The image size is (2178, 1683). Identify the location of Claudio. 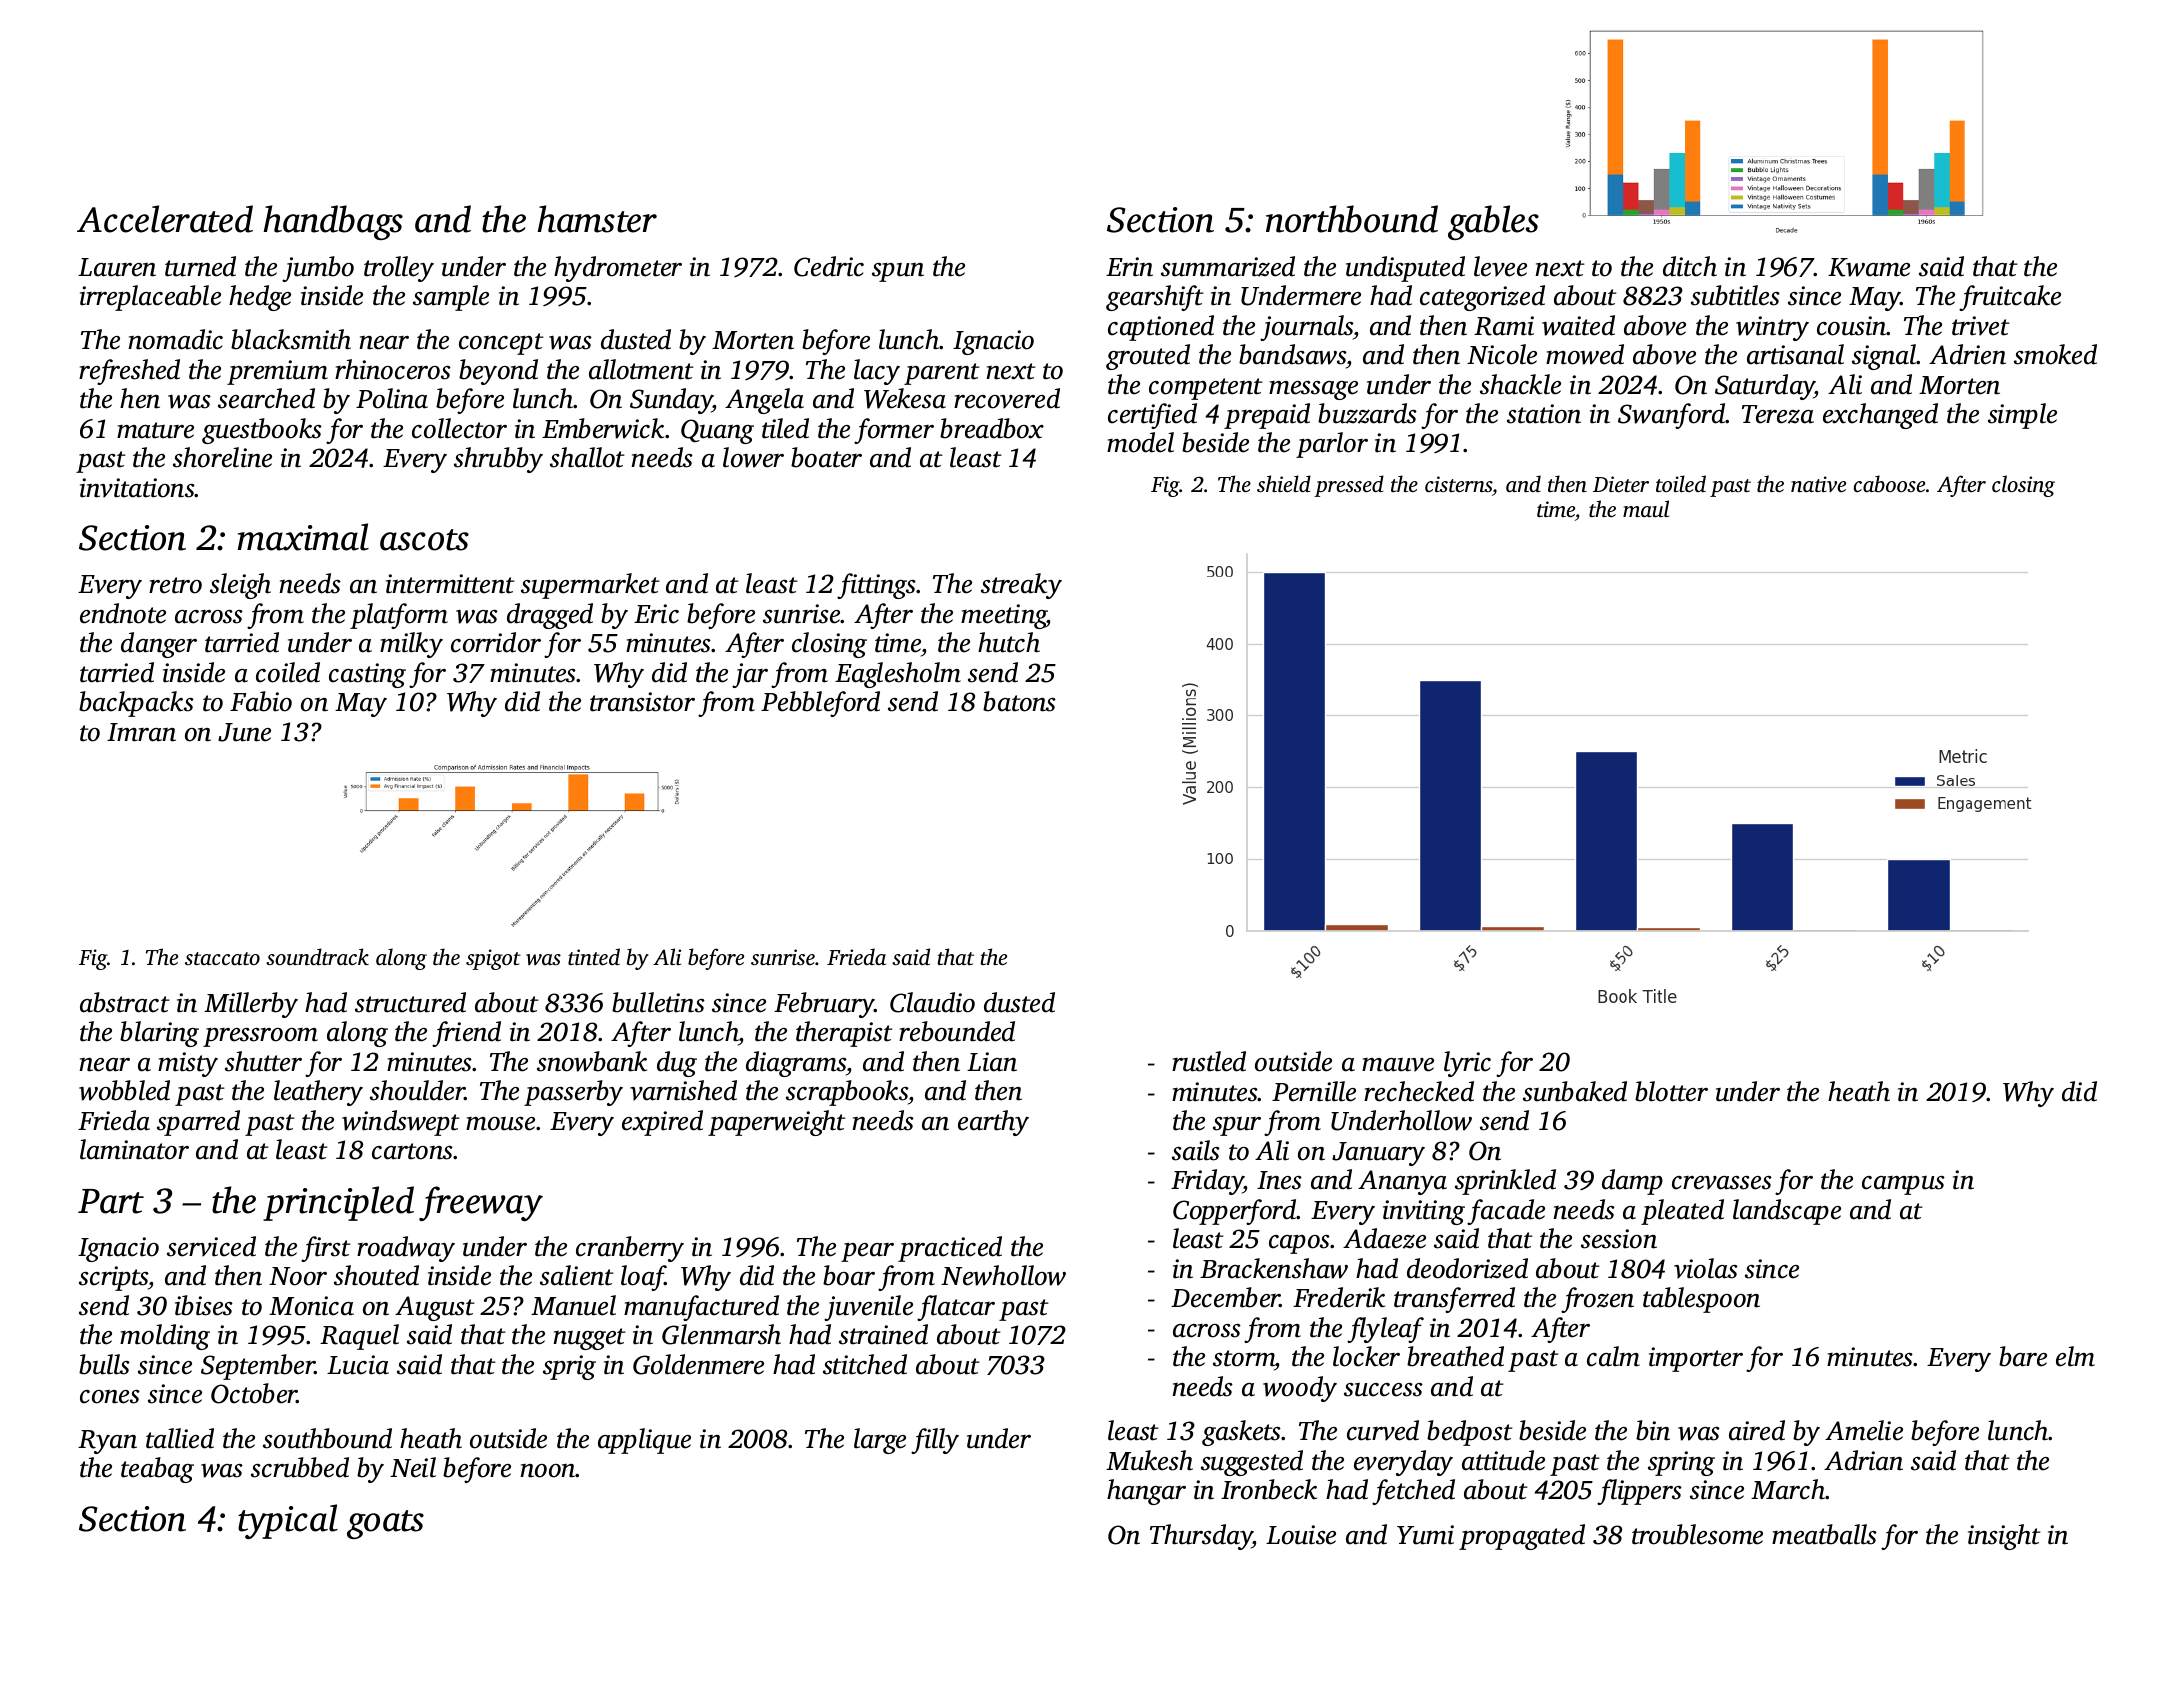
(932, 1002).
